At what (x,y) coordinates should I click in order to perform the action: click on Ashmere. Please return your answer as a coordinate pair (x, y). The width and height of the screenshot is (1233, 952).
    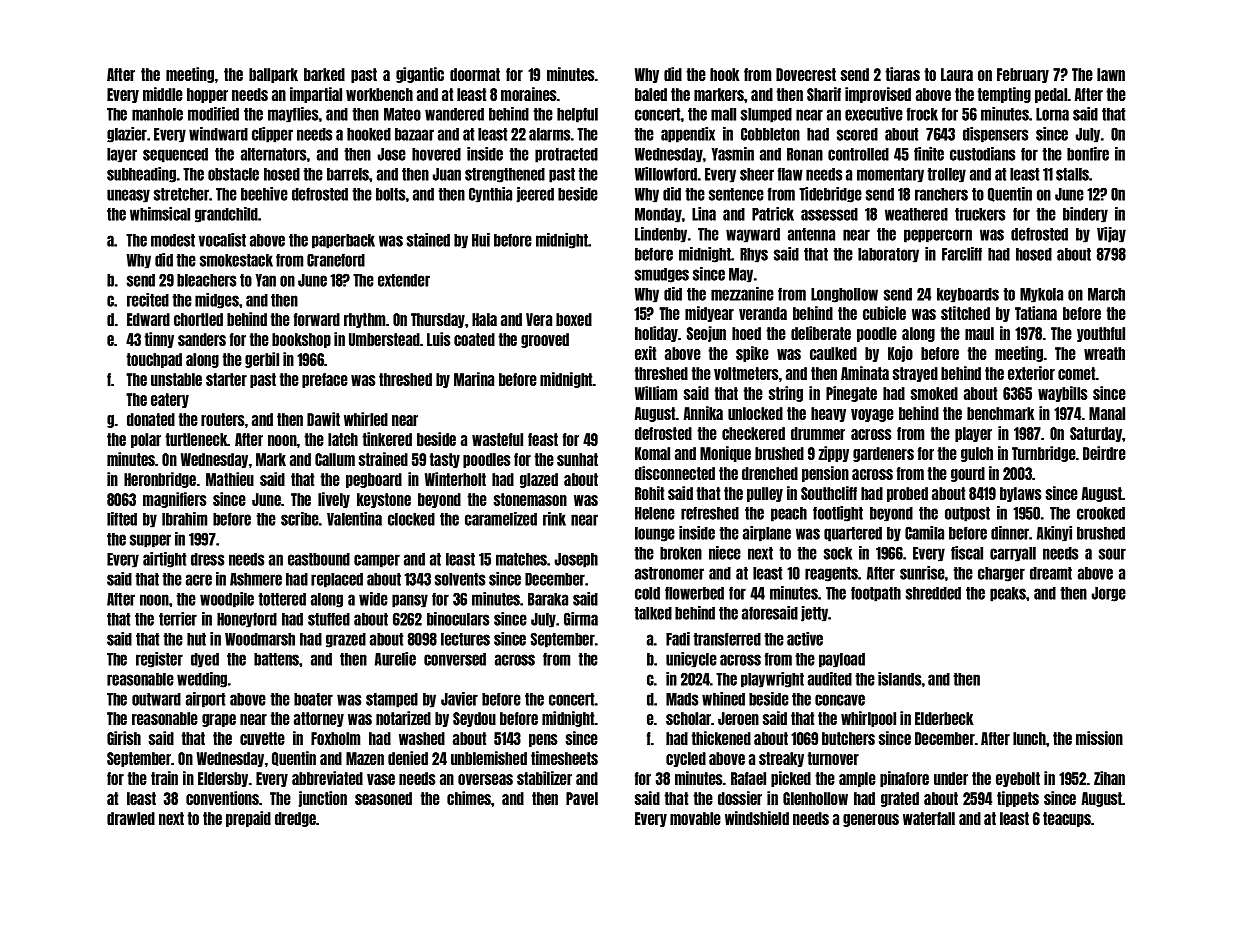
    Looking at the image, I should click on (256, 579).
